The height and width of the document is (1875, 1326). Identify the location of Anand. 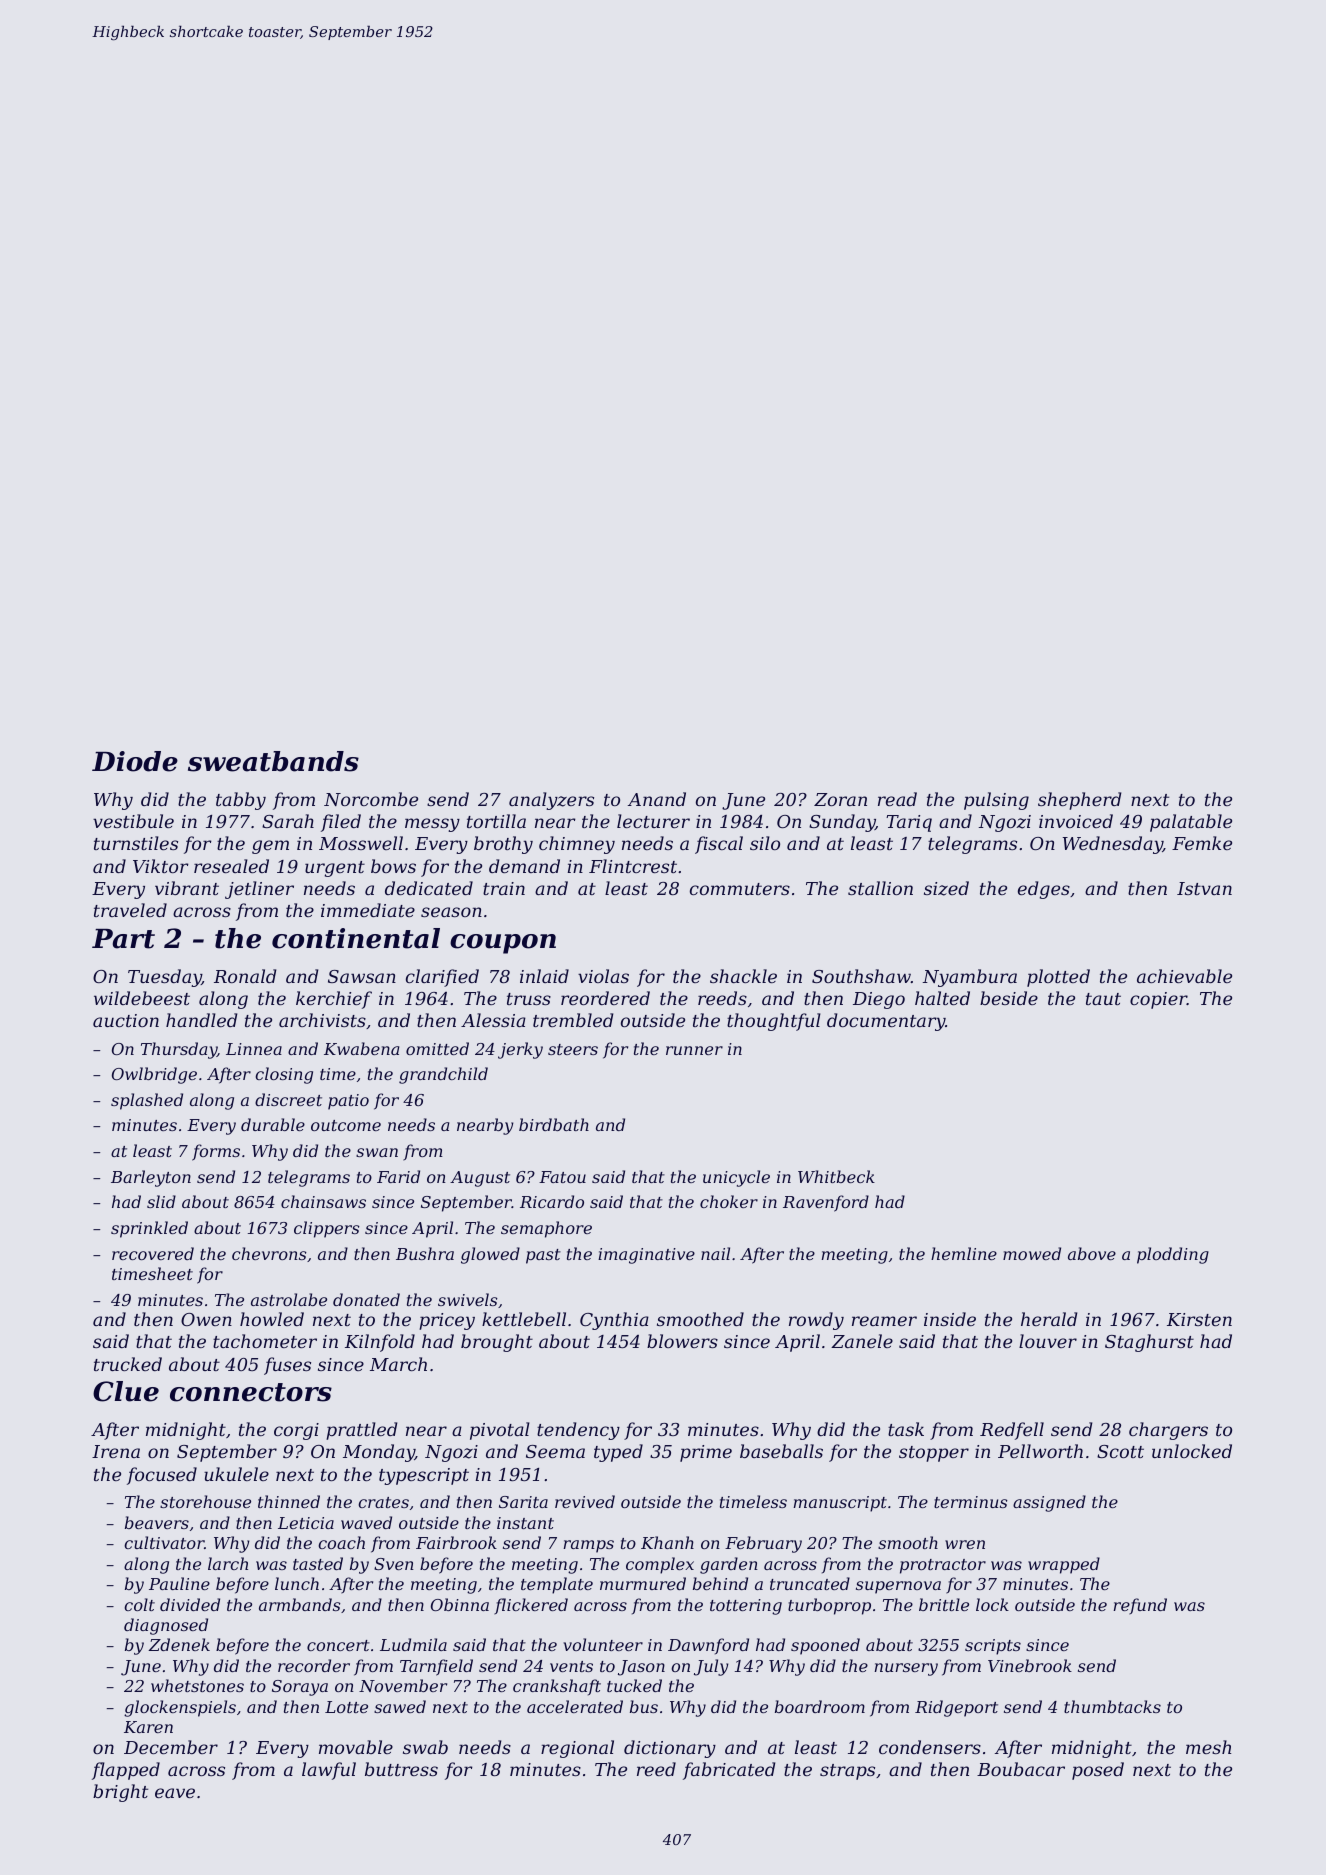
(657, 799).
